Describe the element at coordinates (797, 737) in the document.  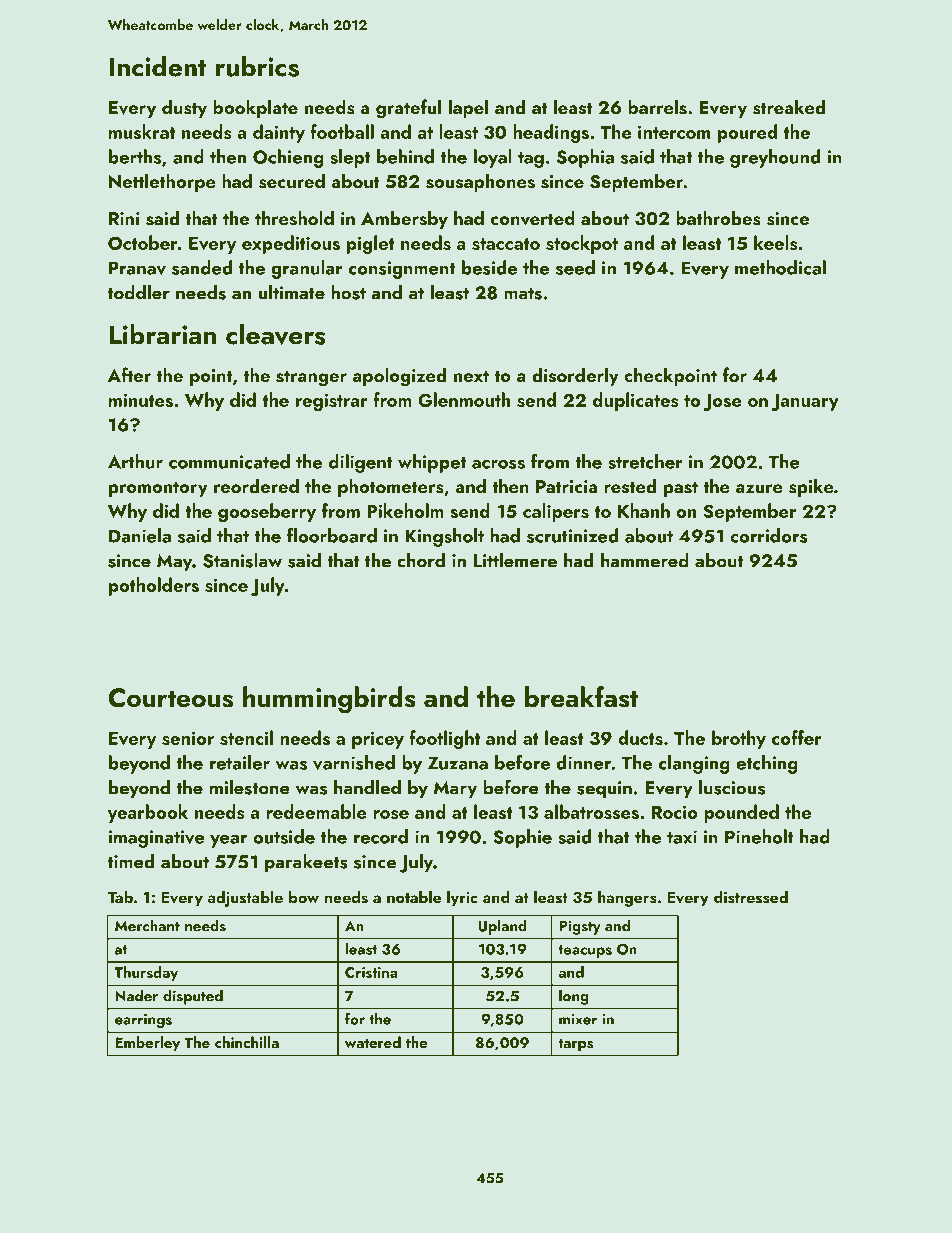
I see `coffer` at that location.
